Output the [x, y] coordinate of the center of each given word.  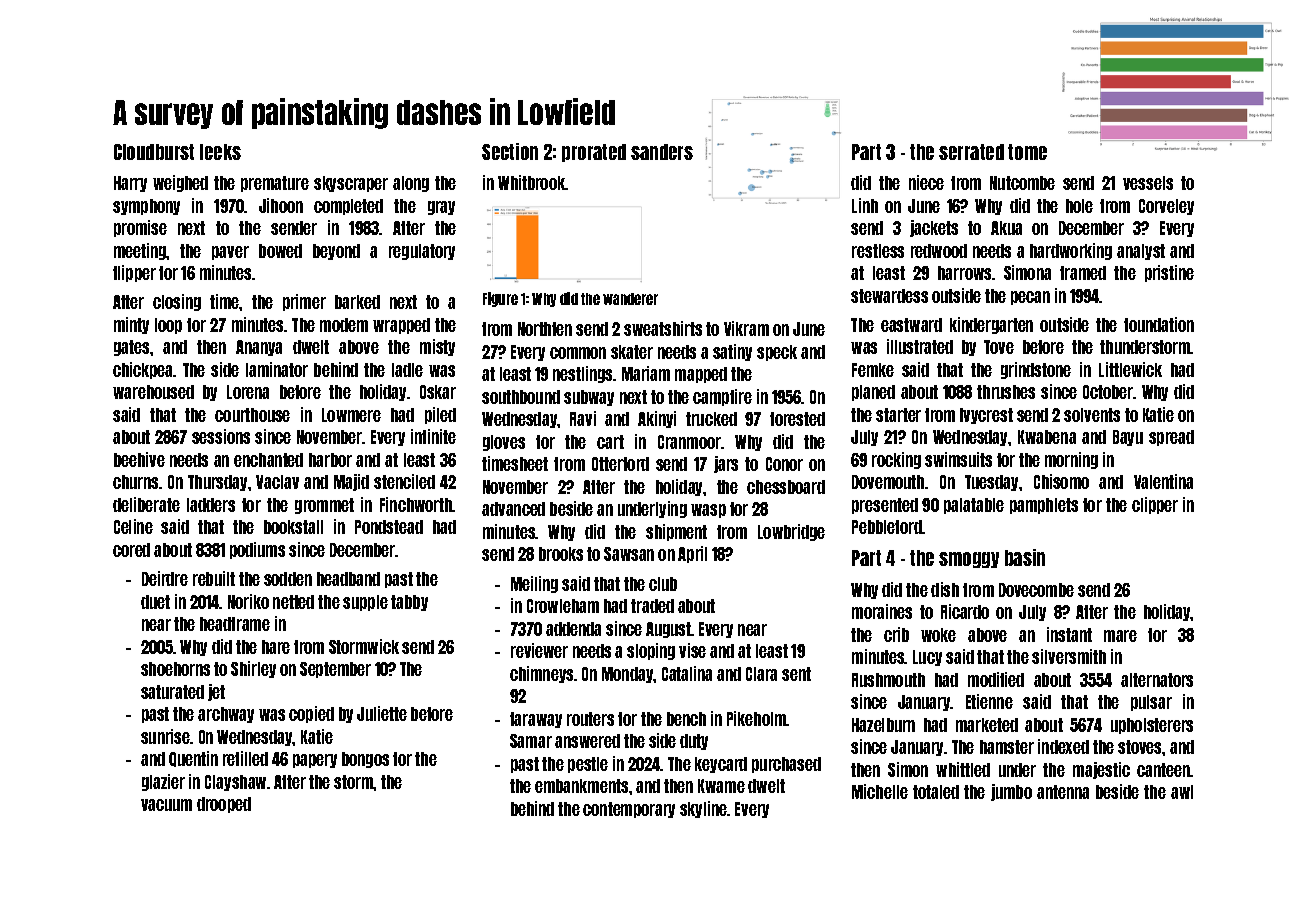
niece [926, 182]
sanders [662, 152]
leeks [220, 152]
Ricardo [965, 611]
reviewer [539, 650]
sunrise [165, 736]
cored [131, 550]
